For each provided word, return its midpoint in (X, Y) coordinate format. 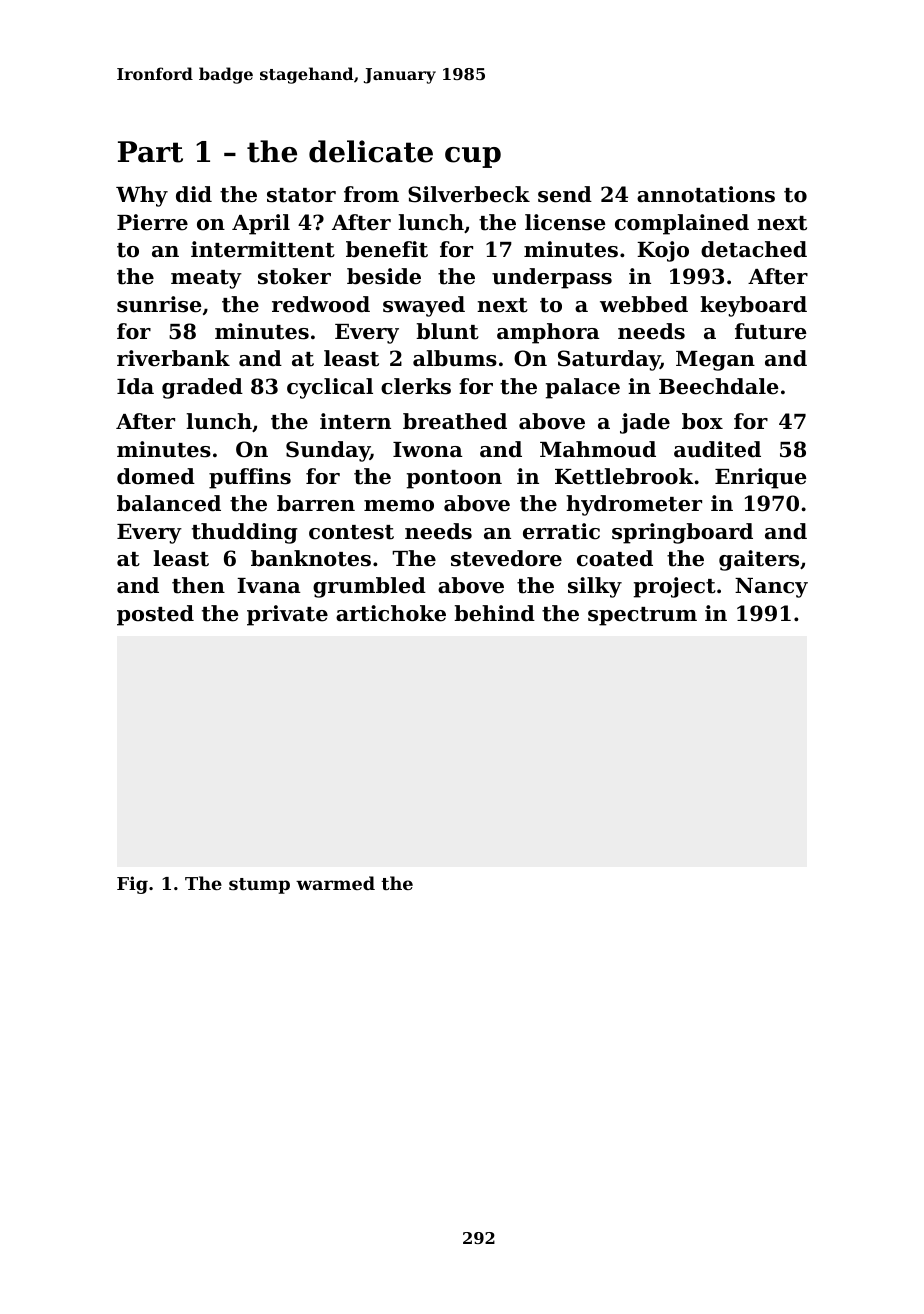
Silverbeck (469, 194)
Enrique (761, 478)
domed (156, 476)
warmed (335, 883)
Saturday (609, 360)
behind (494, 613)
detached (754, 249)
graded (202, 388)
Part (150, 152)
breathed (455, 421)
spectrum (642, 616)
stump (259, 886)
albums (455, 358)
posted (155, 615)
